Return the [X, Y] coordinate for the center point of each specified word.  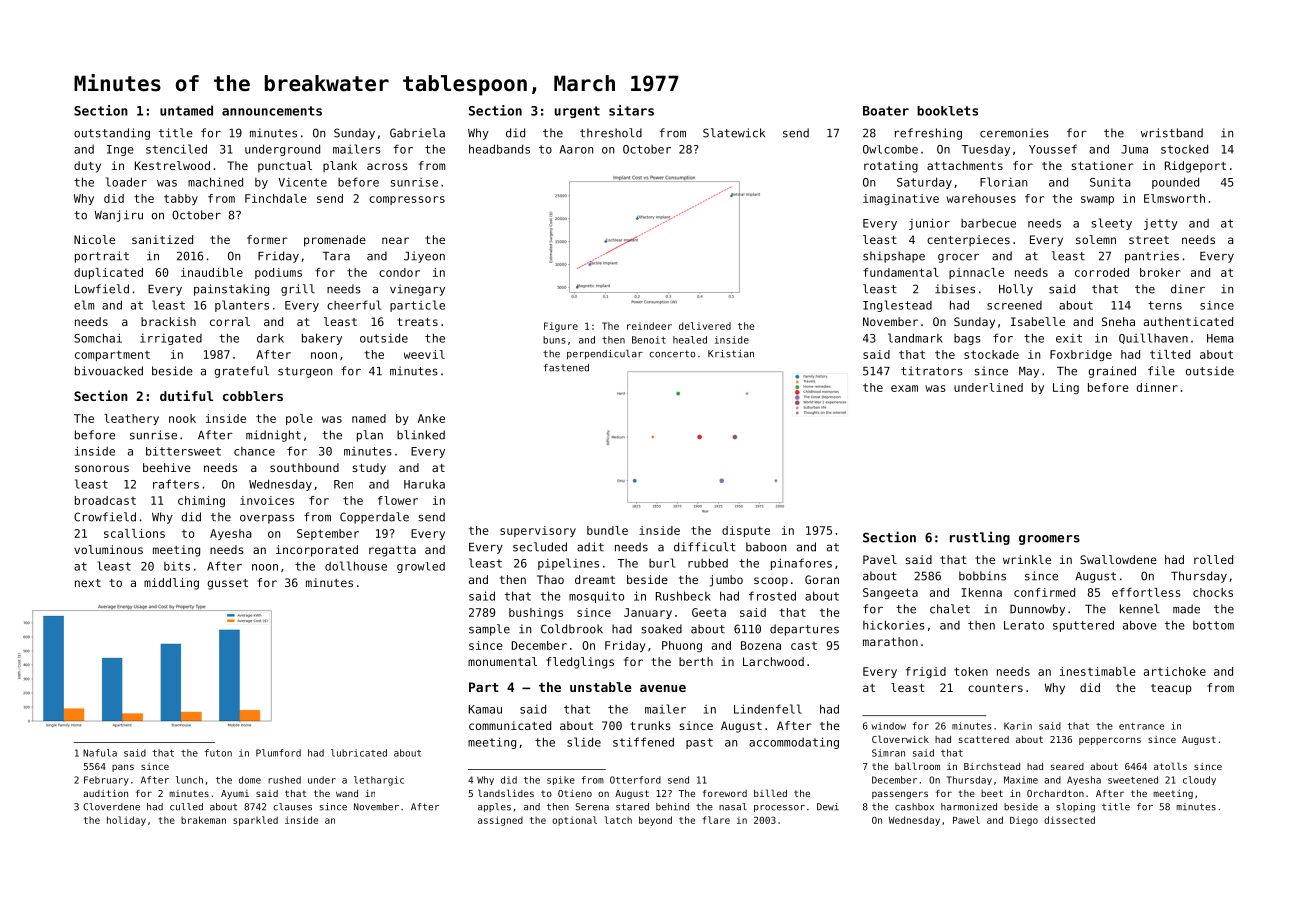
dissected [1069, 820]
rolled [1213, 559]
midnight [273, 436]
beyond [655, 821]
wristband [1172, 133]
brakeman [203, 820]
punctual [285, 167]
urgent [577, 112]
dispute [746, 531]
